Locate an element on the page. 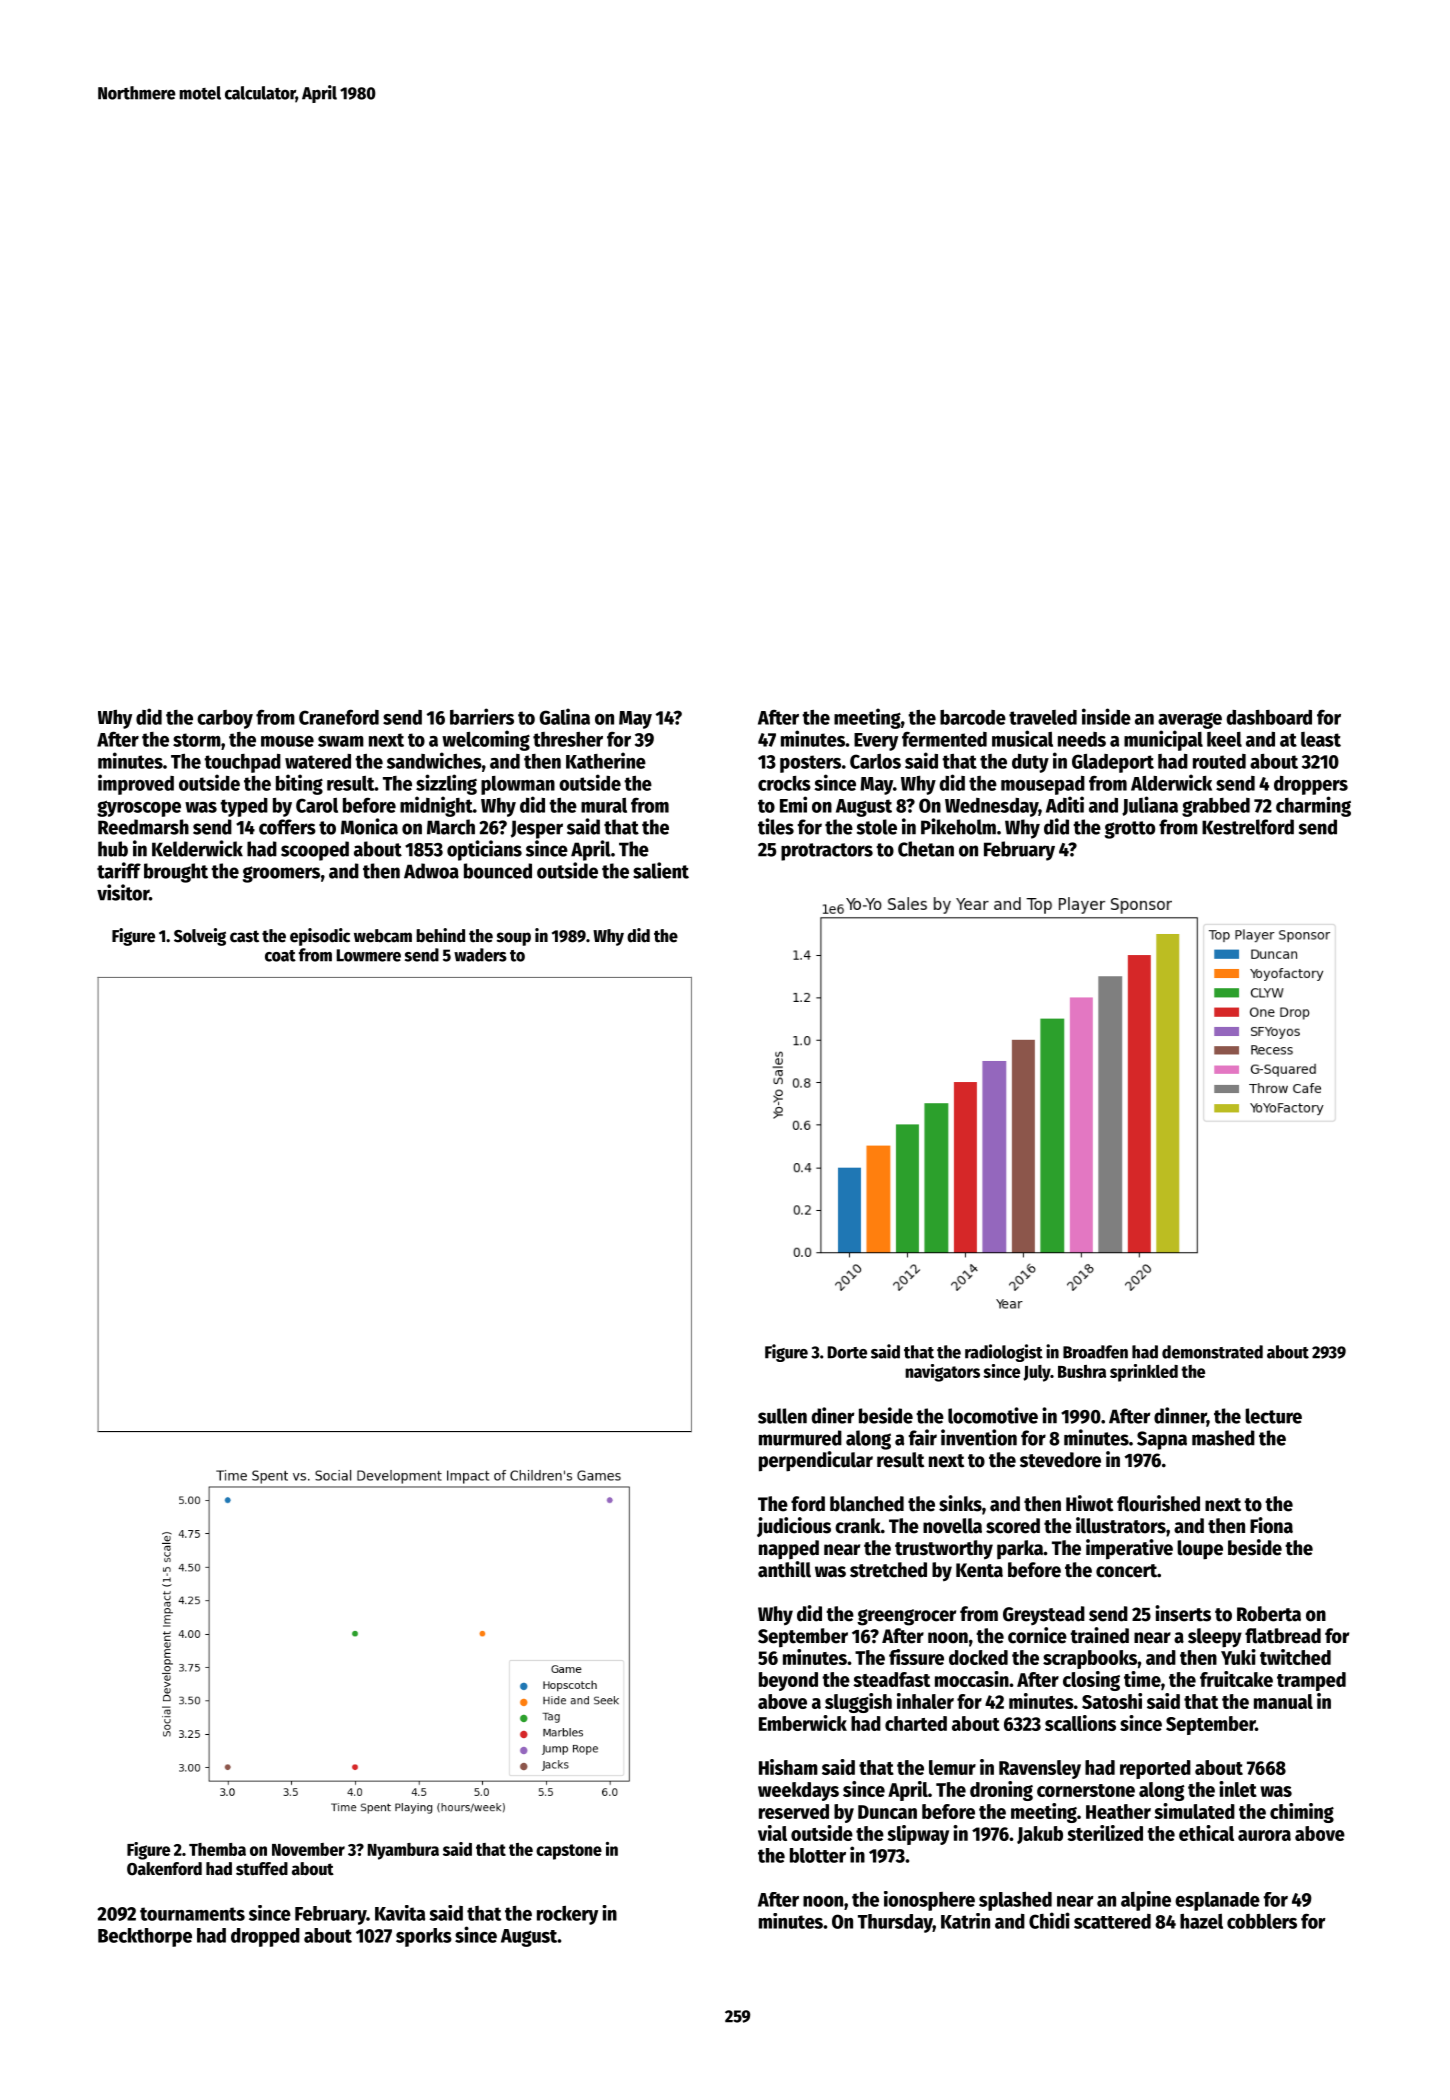  Fiona is located at coordinates (1271, 1525).
